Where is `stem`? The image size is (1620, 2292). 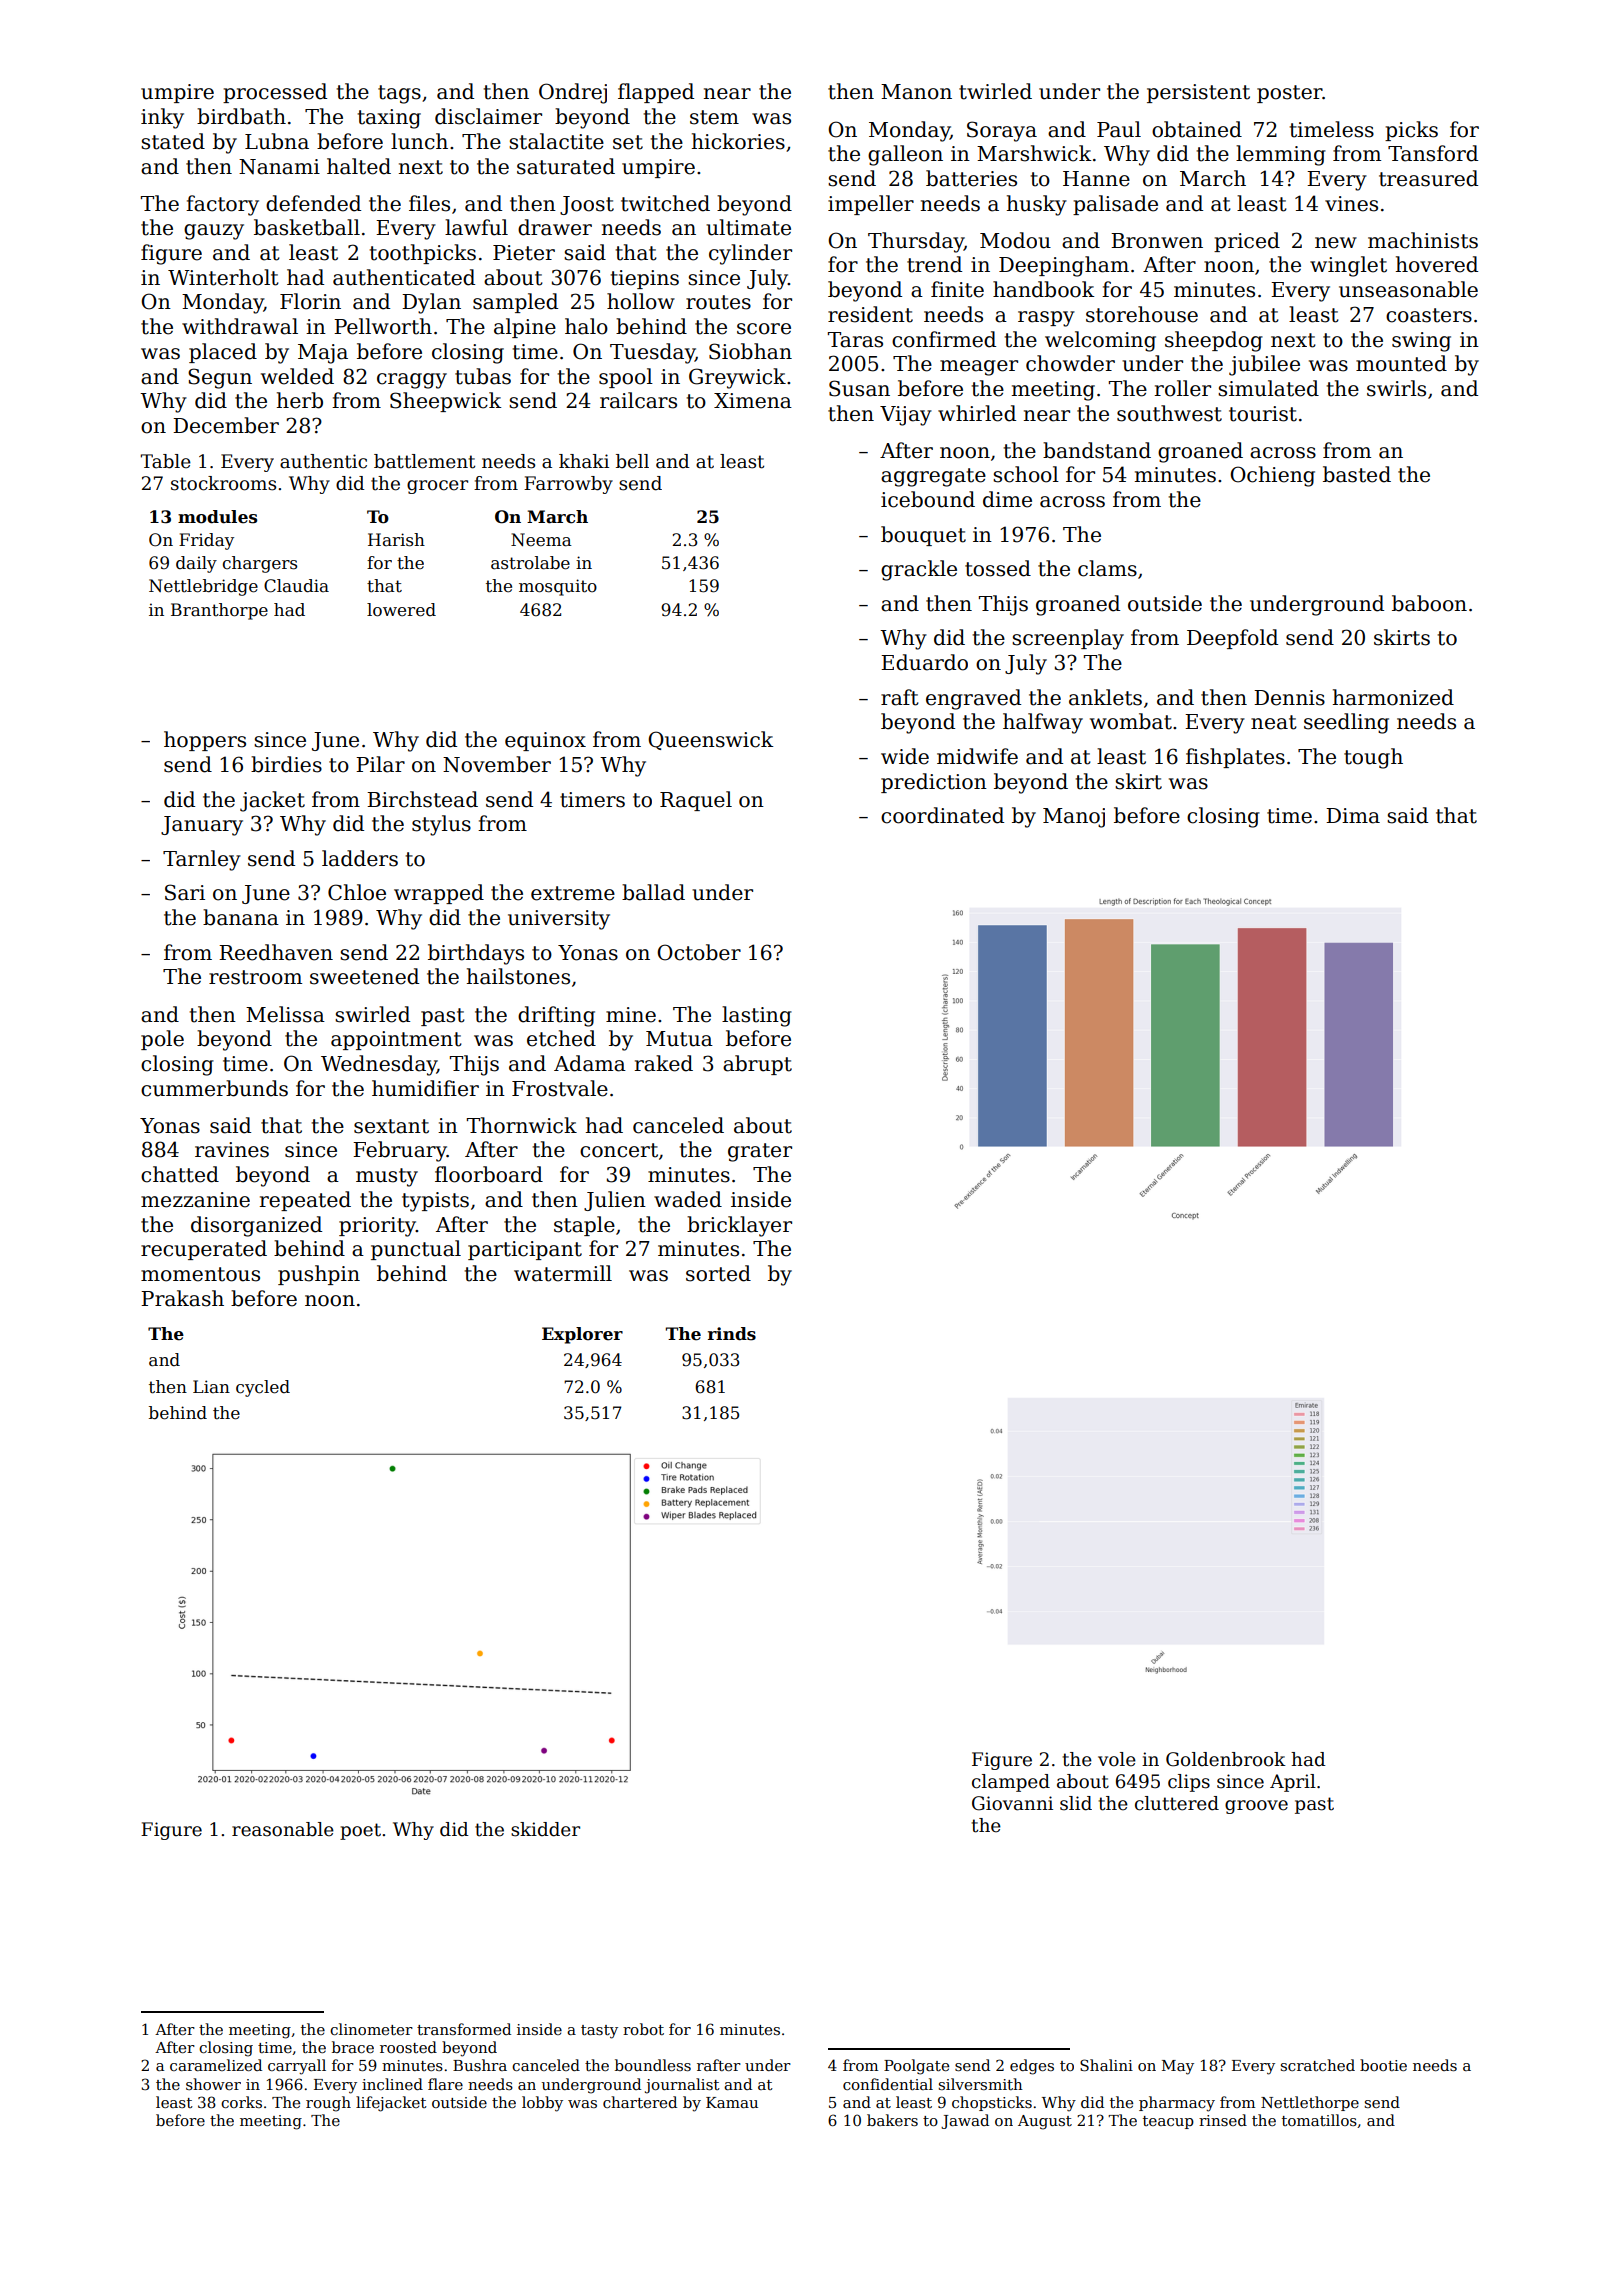
stem is located at coordinates (714, 117).
